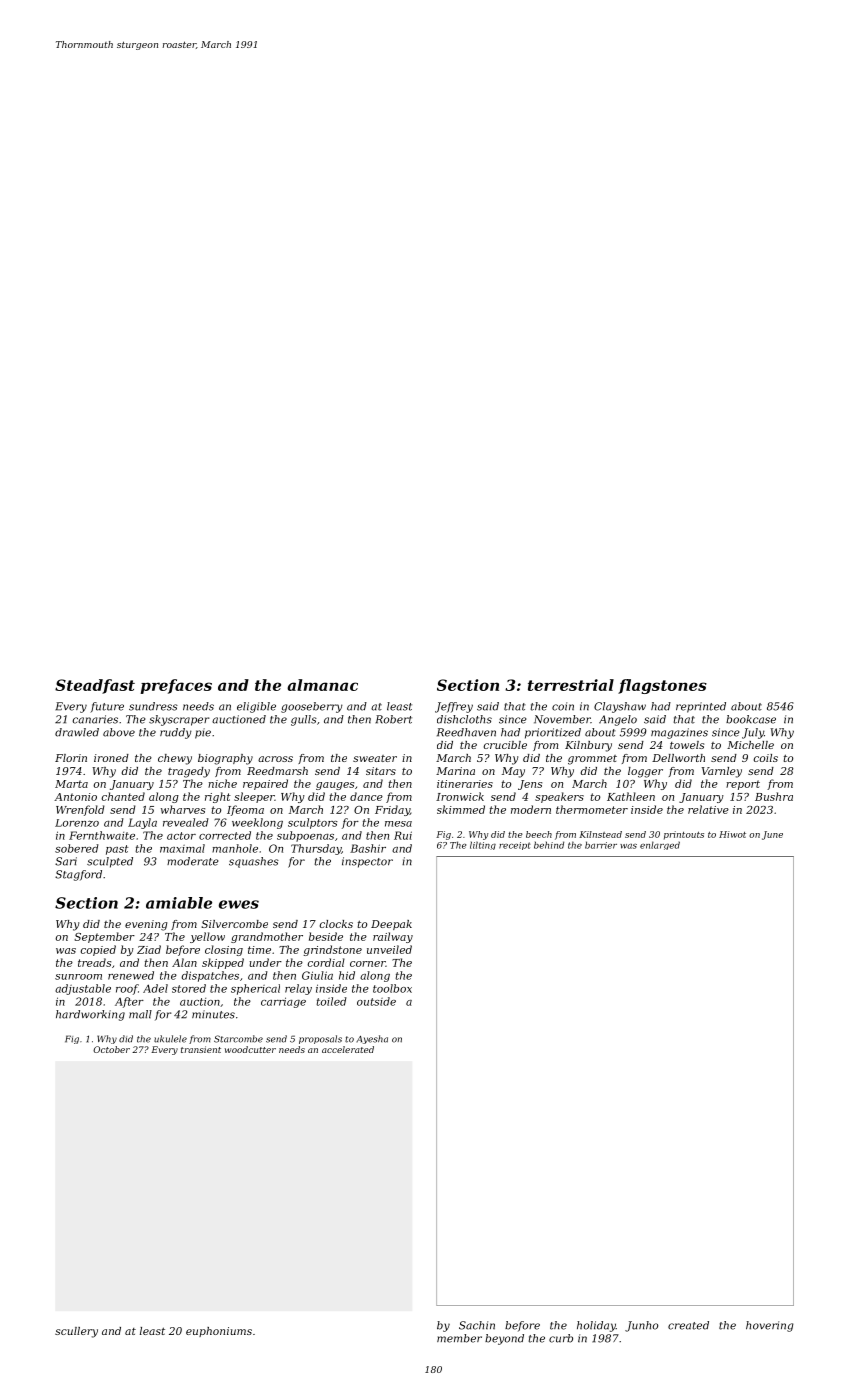 The height and width of the page is (1400, 849). What do you see at coordinates (772, 835) in the page?
I see `June` at bounding box center [772, 835].
